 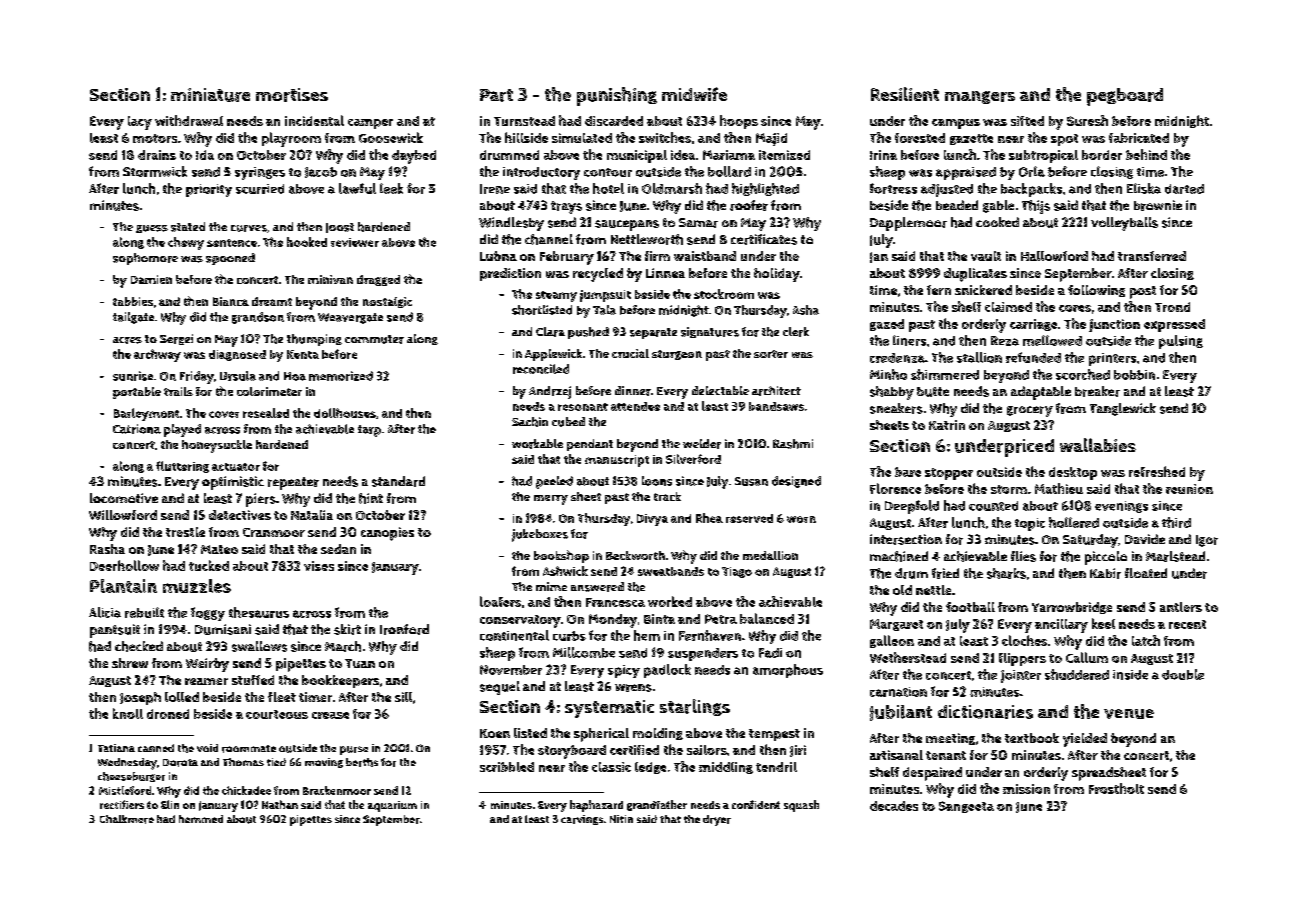 I want to click on hemmed, so click(x=201, y=819).
